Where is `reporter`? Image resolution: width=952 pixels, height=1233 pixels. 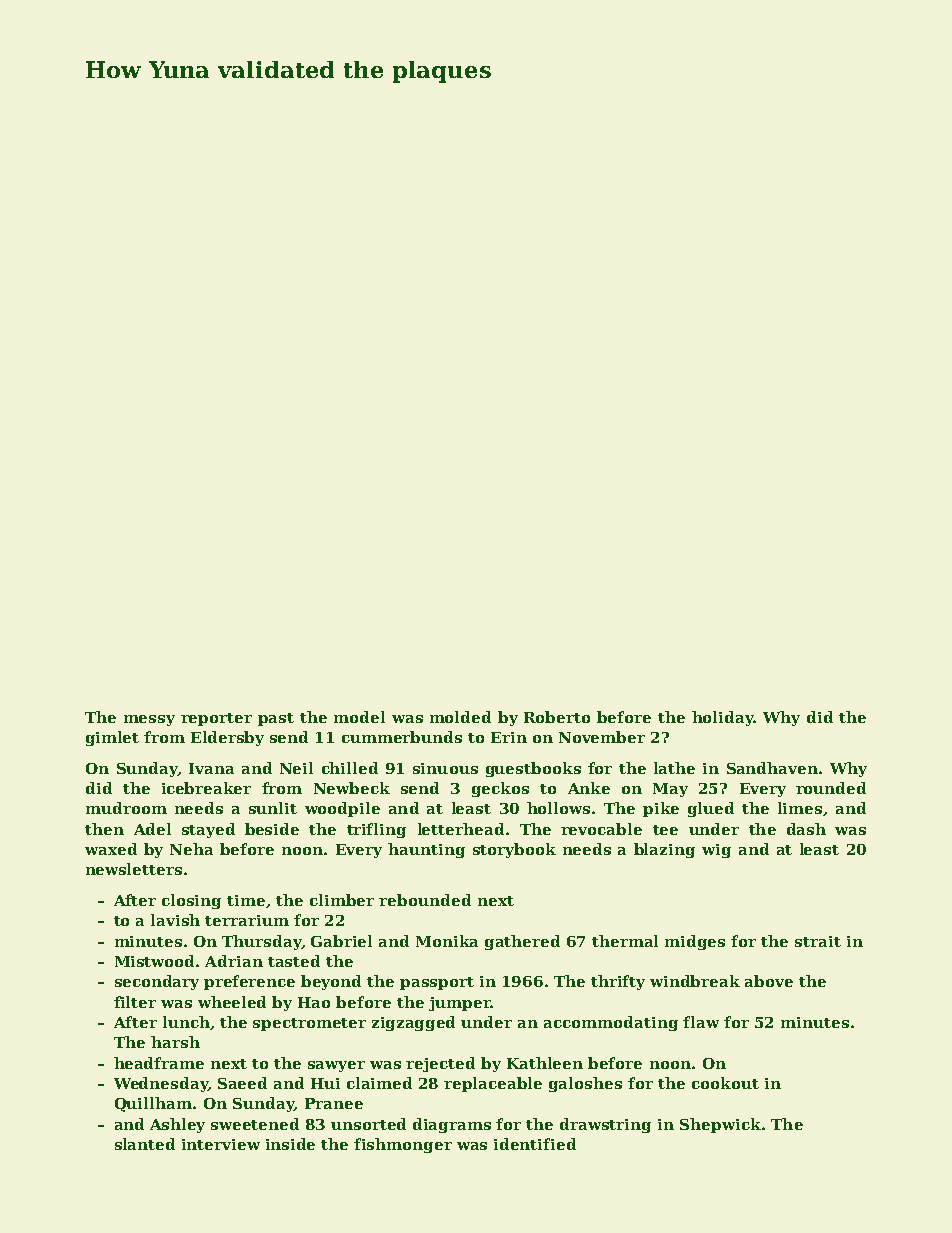
reporter is located at coordinates (216, 719).
